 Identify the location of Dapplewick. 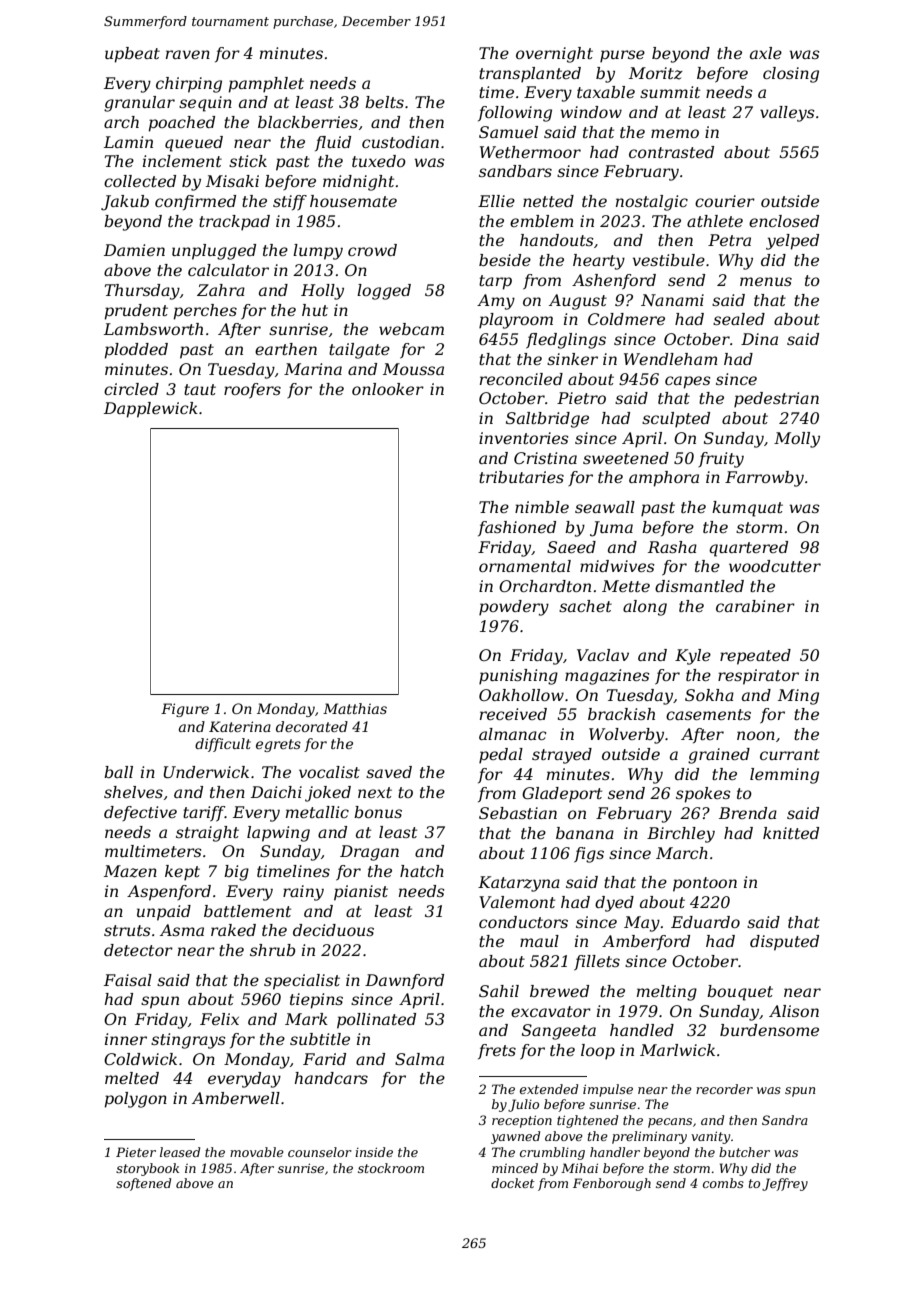
(151, 410).
